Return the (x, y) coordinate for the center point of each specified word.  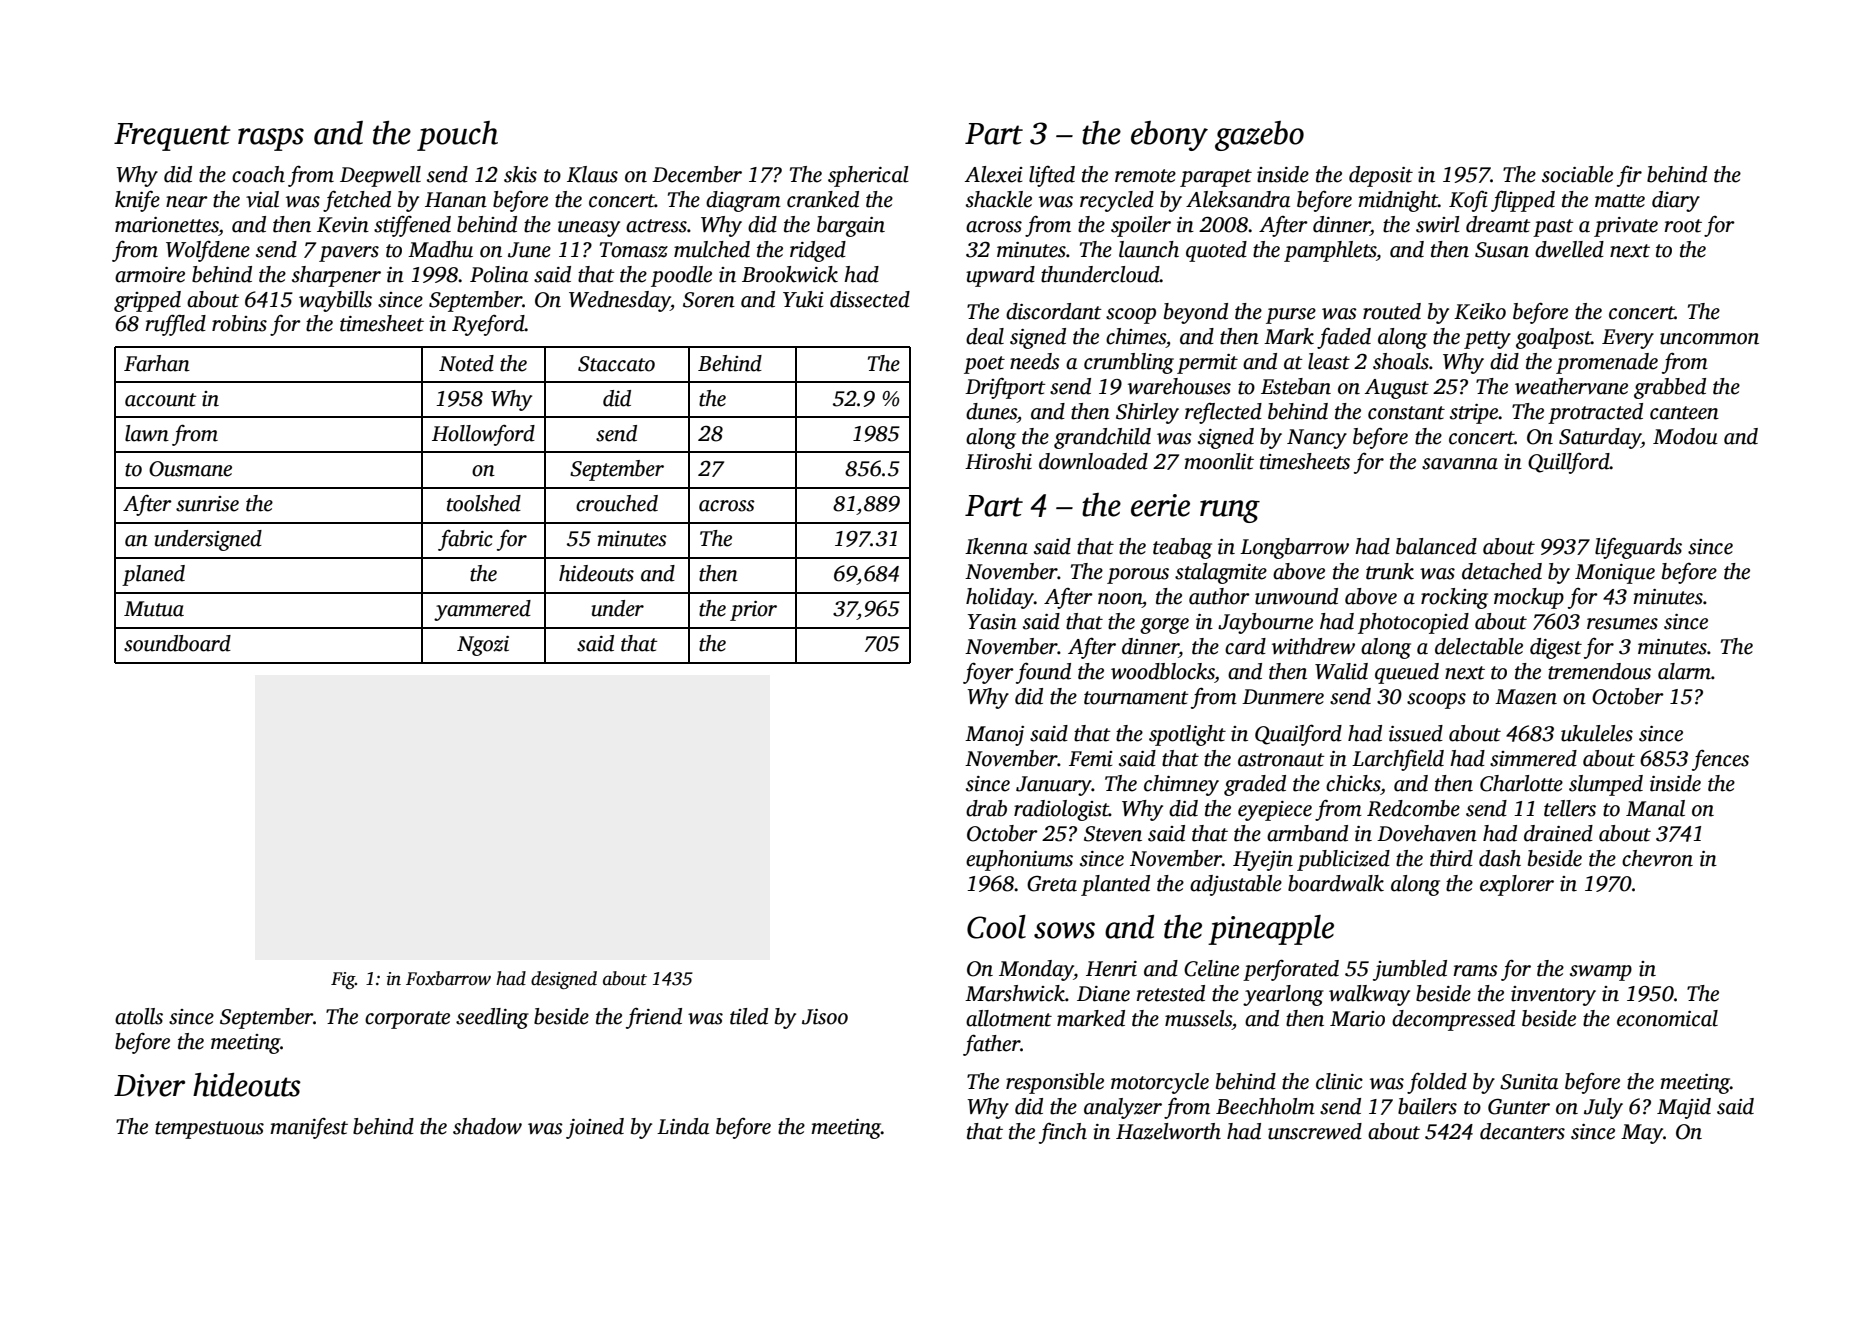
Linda (683, 1126)
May (1642, 1134)
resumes (1622, 624)
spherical (868, 176)
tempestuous (209, 1130)
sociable (1577, 174)
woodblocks (1163, 671)
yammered (482, 610)
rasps (271, 139)
